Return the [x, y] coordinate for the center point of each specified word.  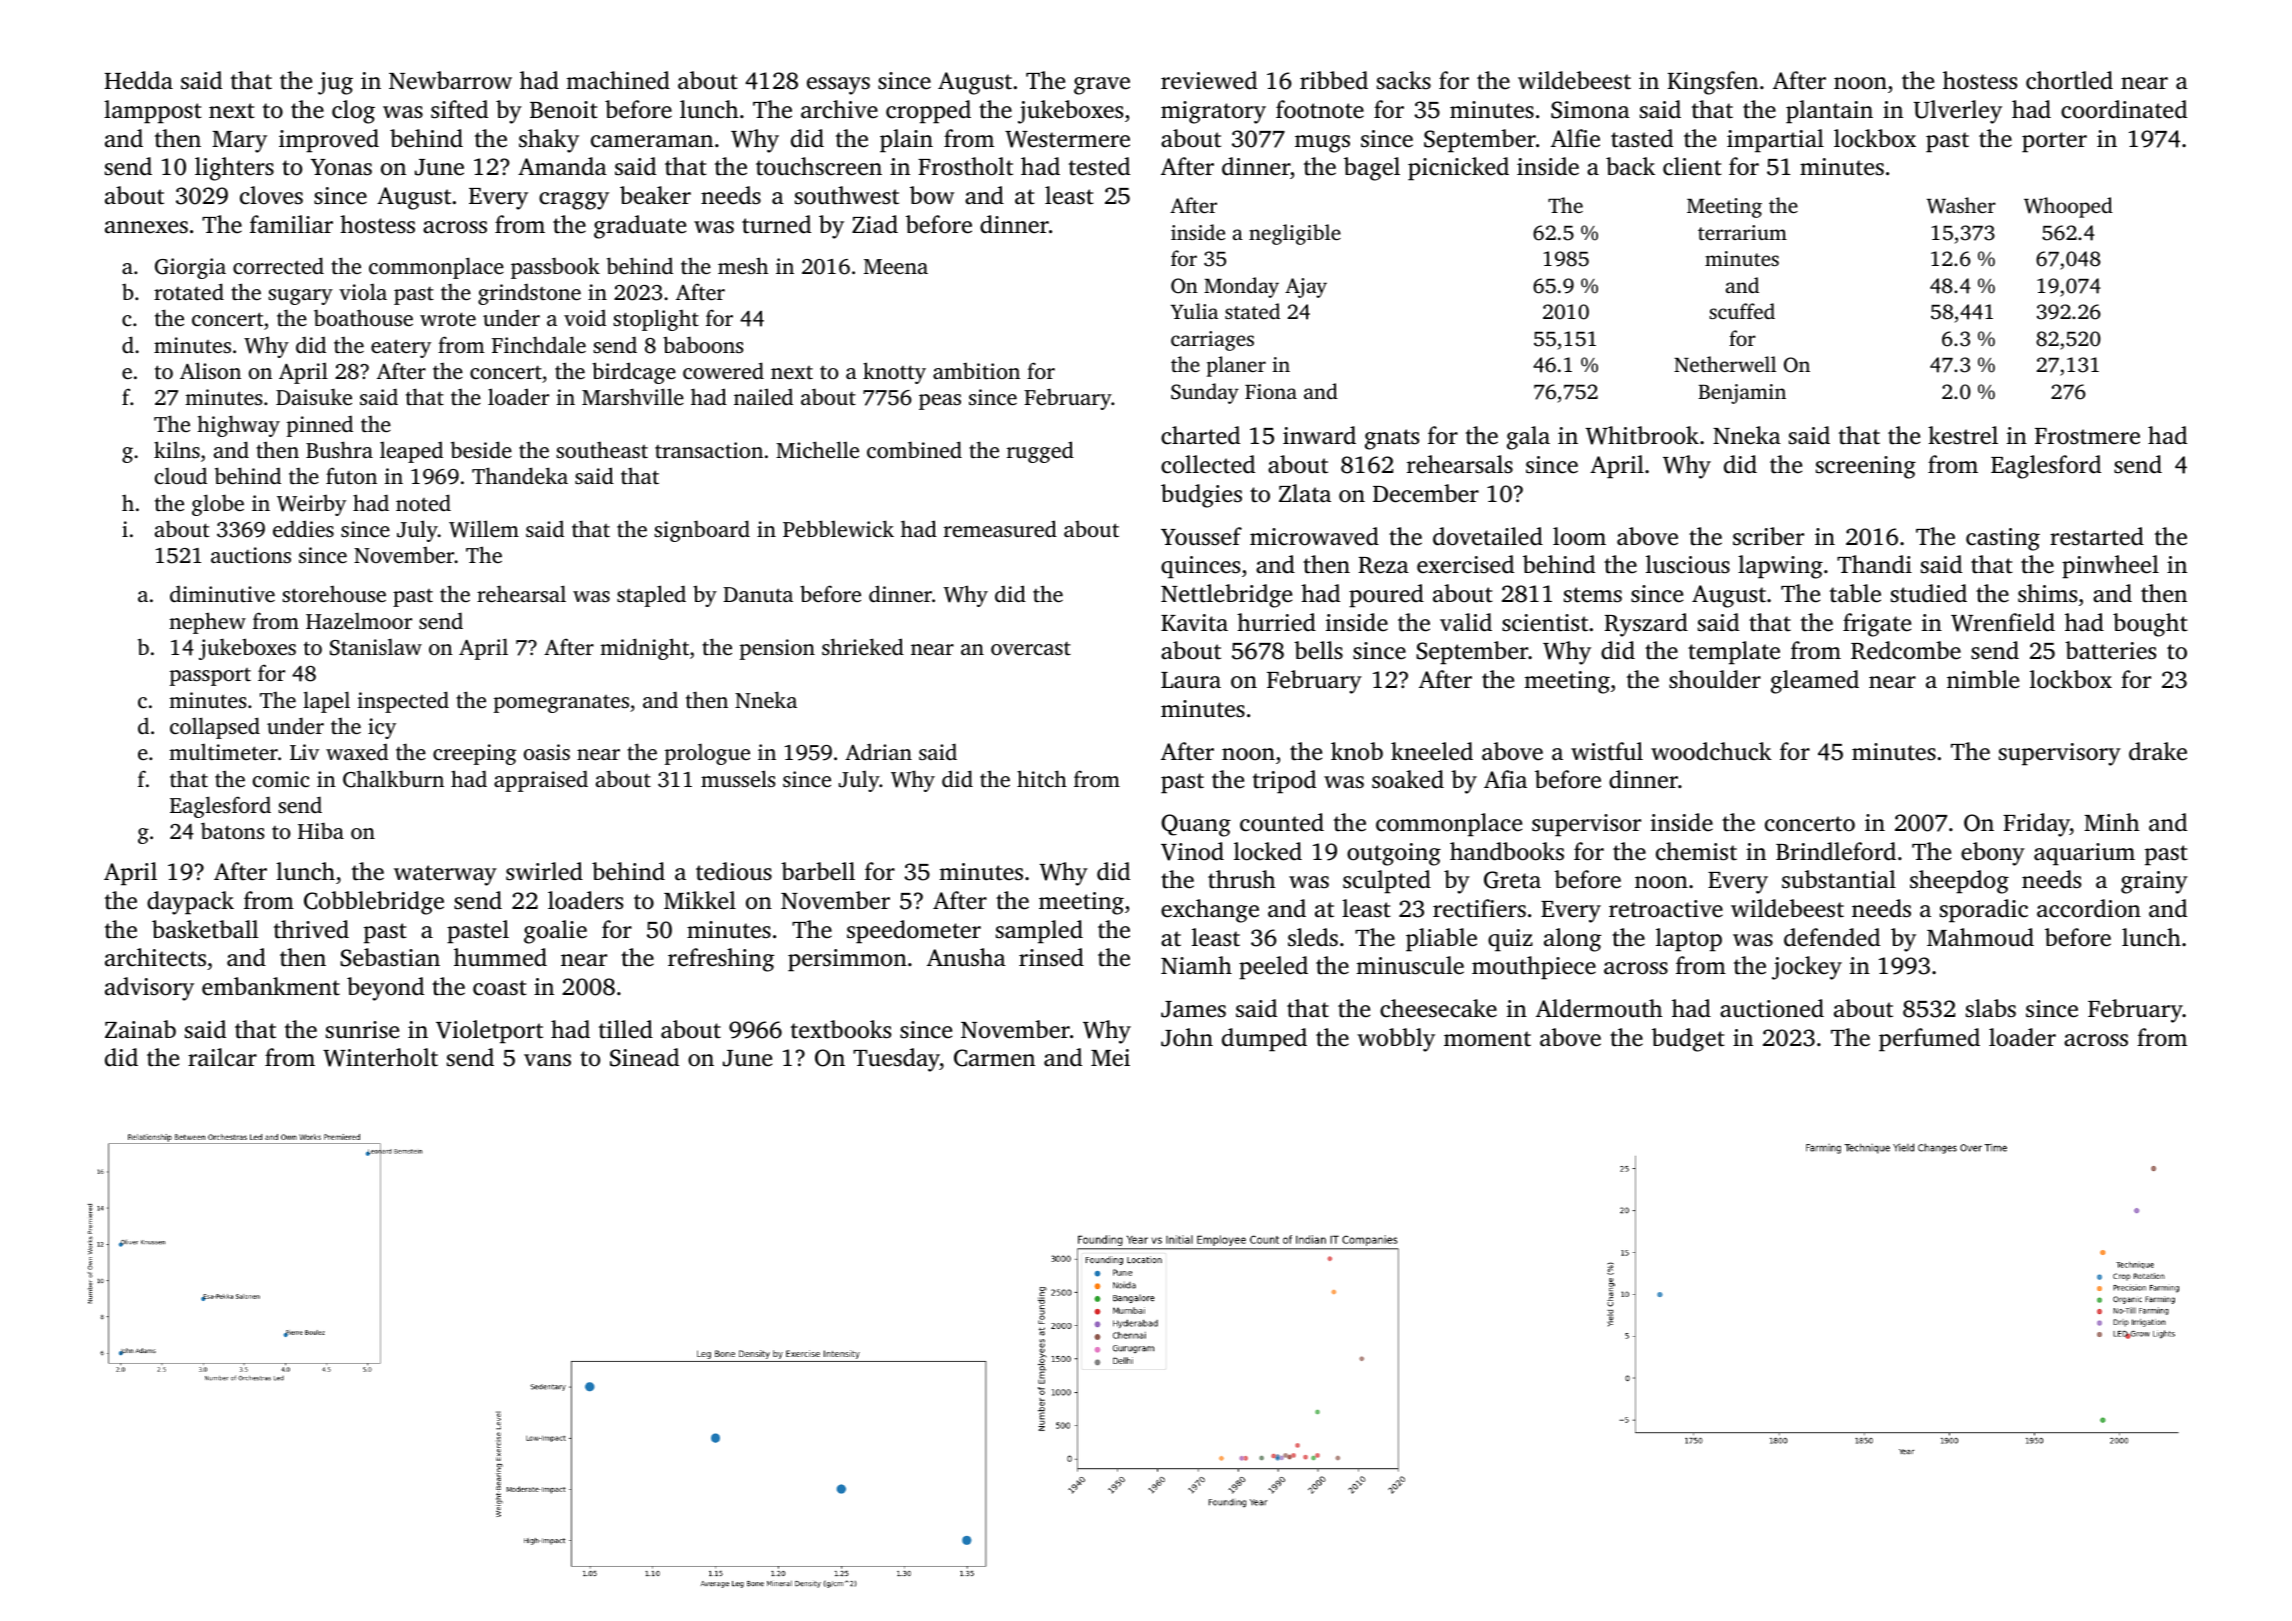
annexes [146, 227]
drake [2158, 751]
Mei [1110, 1058]
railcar [222, 1057]
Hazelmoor [359, 621]
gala [1528, 438]
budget [1688, 1040]
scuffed [1742, 311]
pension [777, 649]
